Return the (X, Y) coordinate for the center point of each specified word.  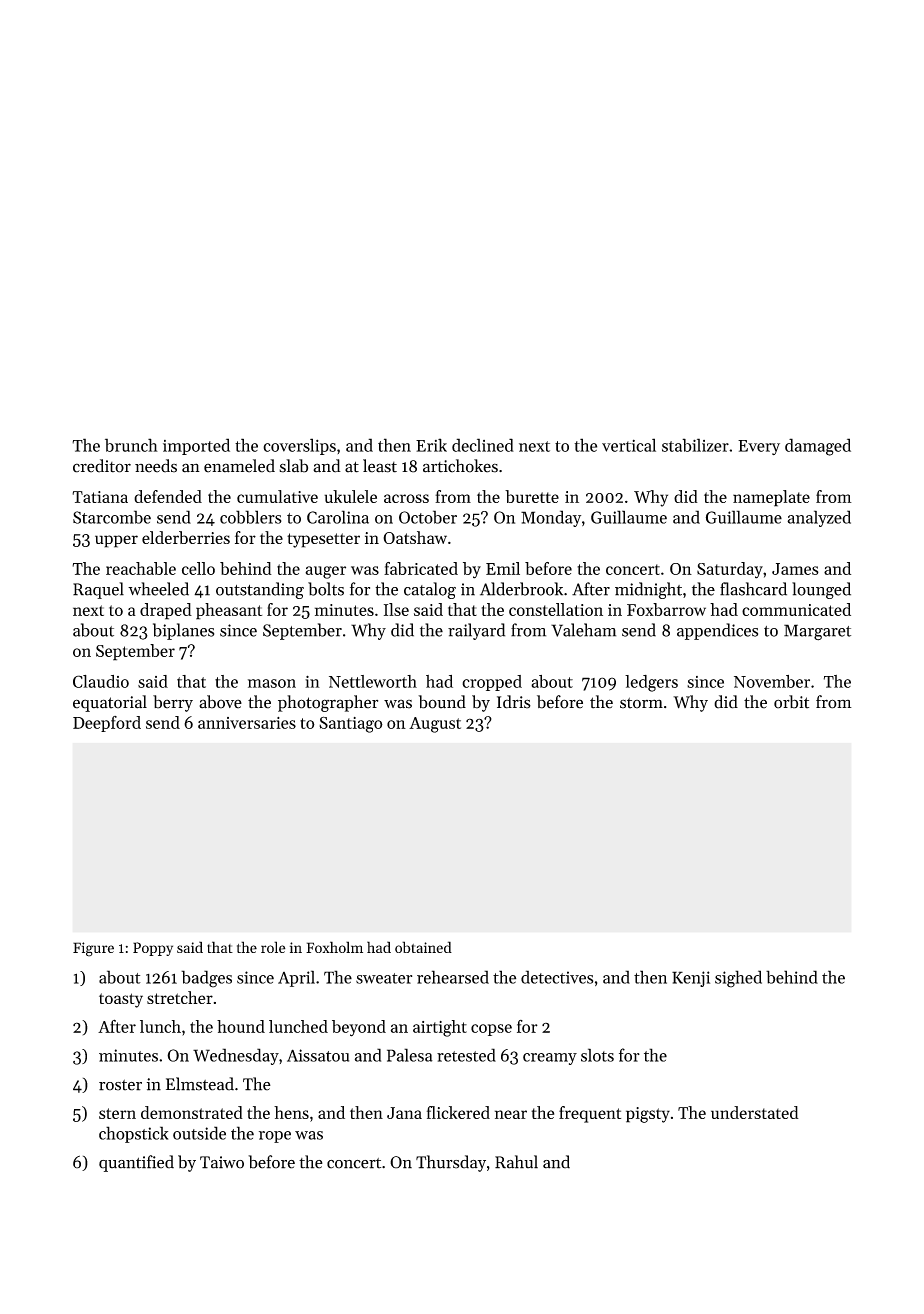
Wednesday (236, 1056)
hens (291, 1112)
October (428, 517)
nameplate (771, 498)
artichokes (460, 466)
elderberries (186, 537)
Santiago (351, 724)
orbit (791, 702)
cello (198, 568)
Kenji (691, 979)
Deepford (107, 724)
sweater (384, 978)
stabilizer (695, 445)
